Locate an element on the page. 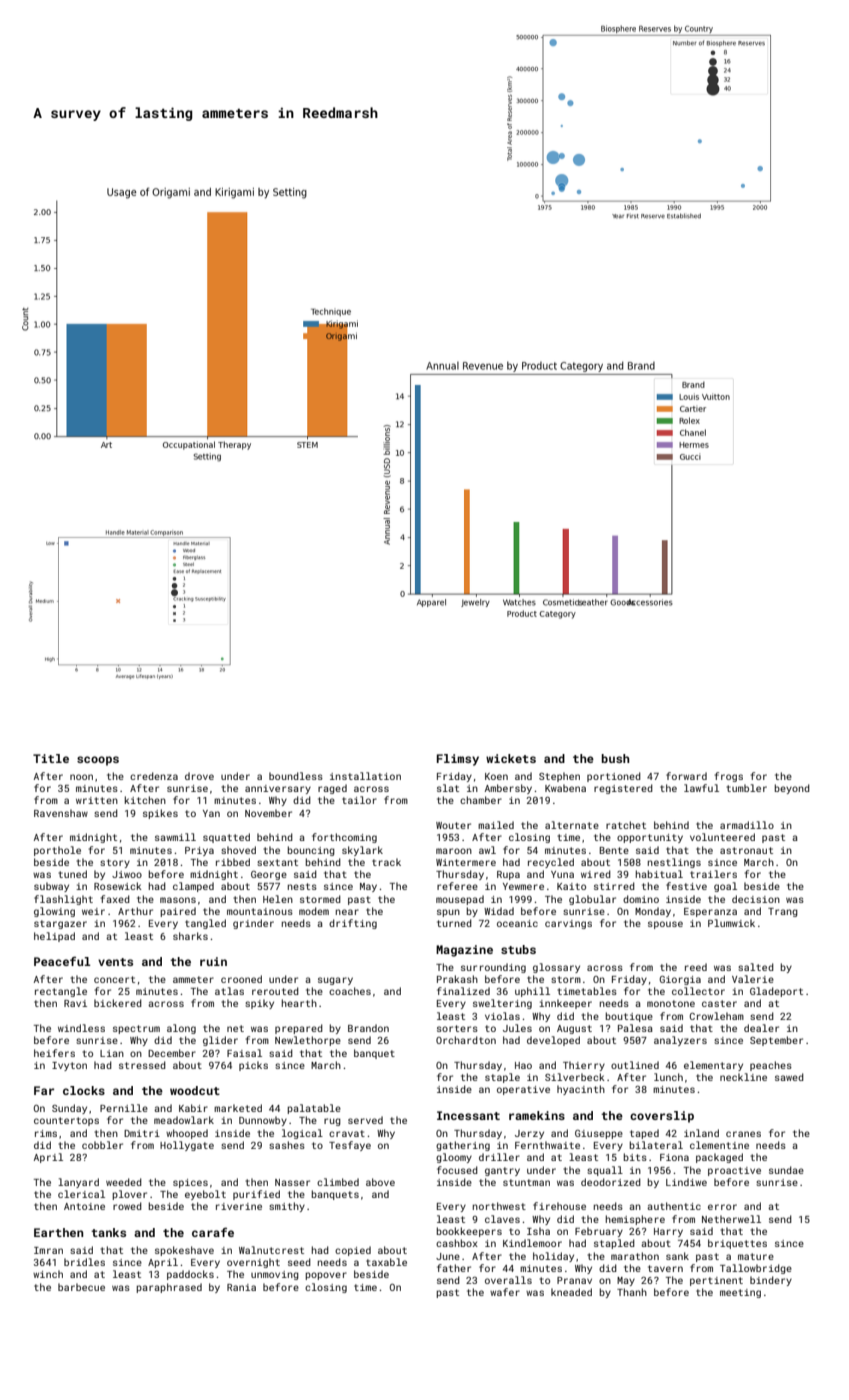 This document has width=849, height=1400. Hollygate is located at coordinates (187, 1146).
